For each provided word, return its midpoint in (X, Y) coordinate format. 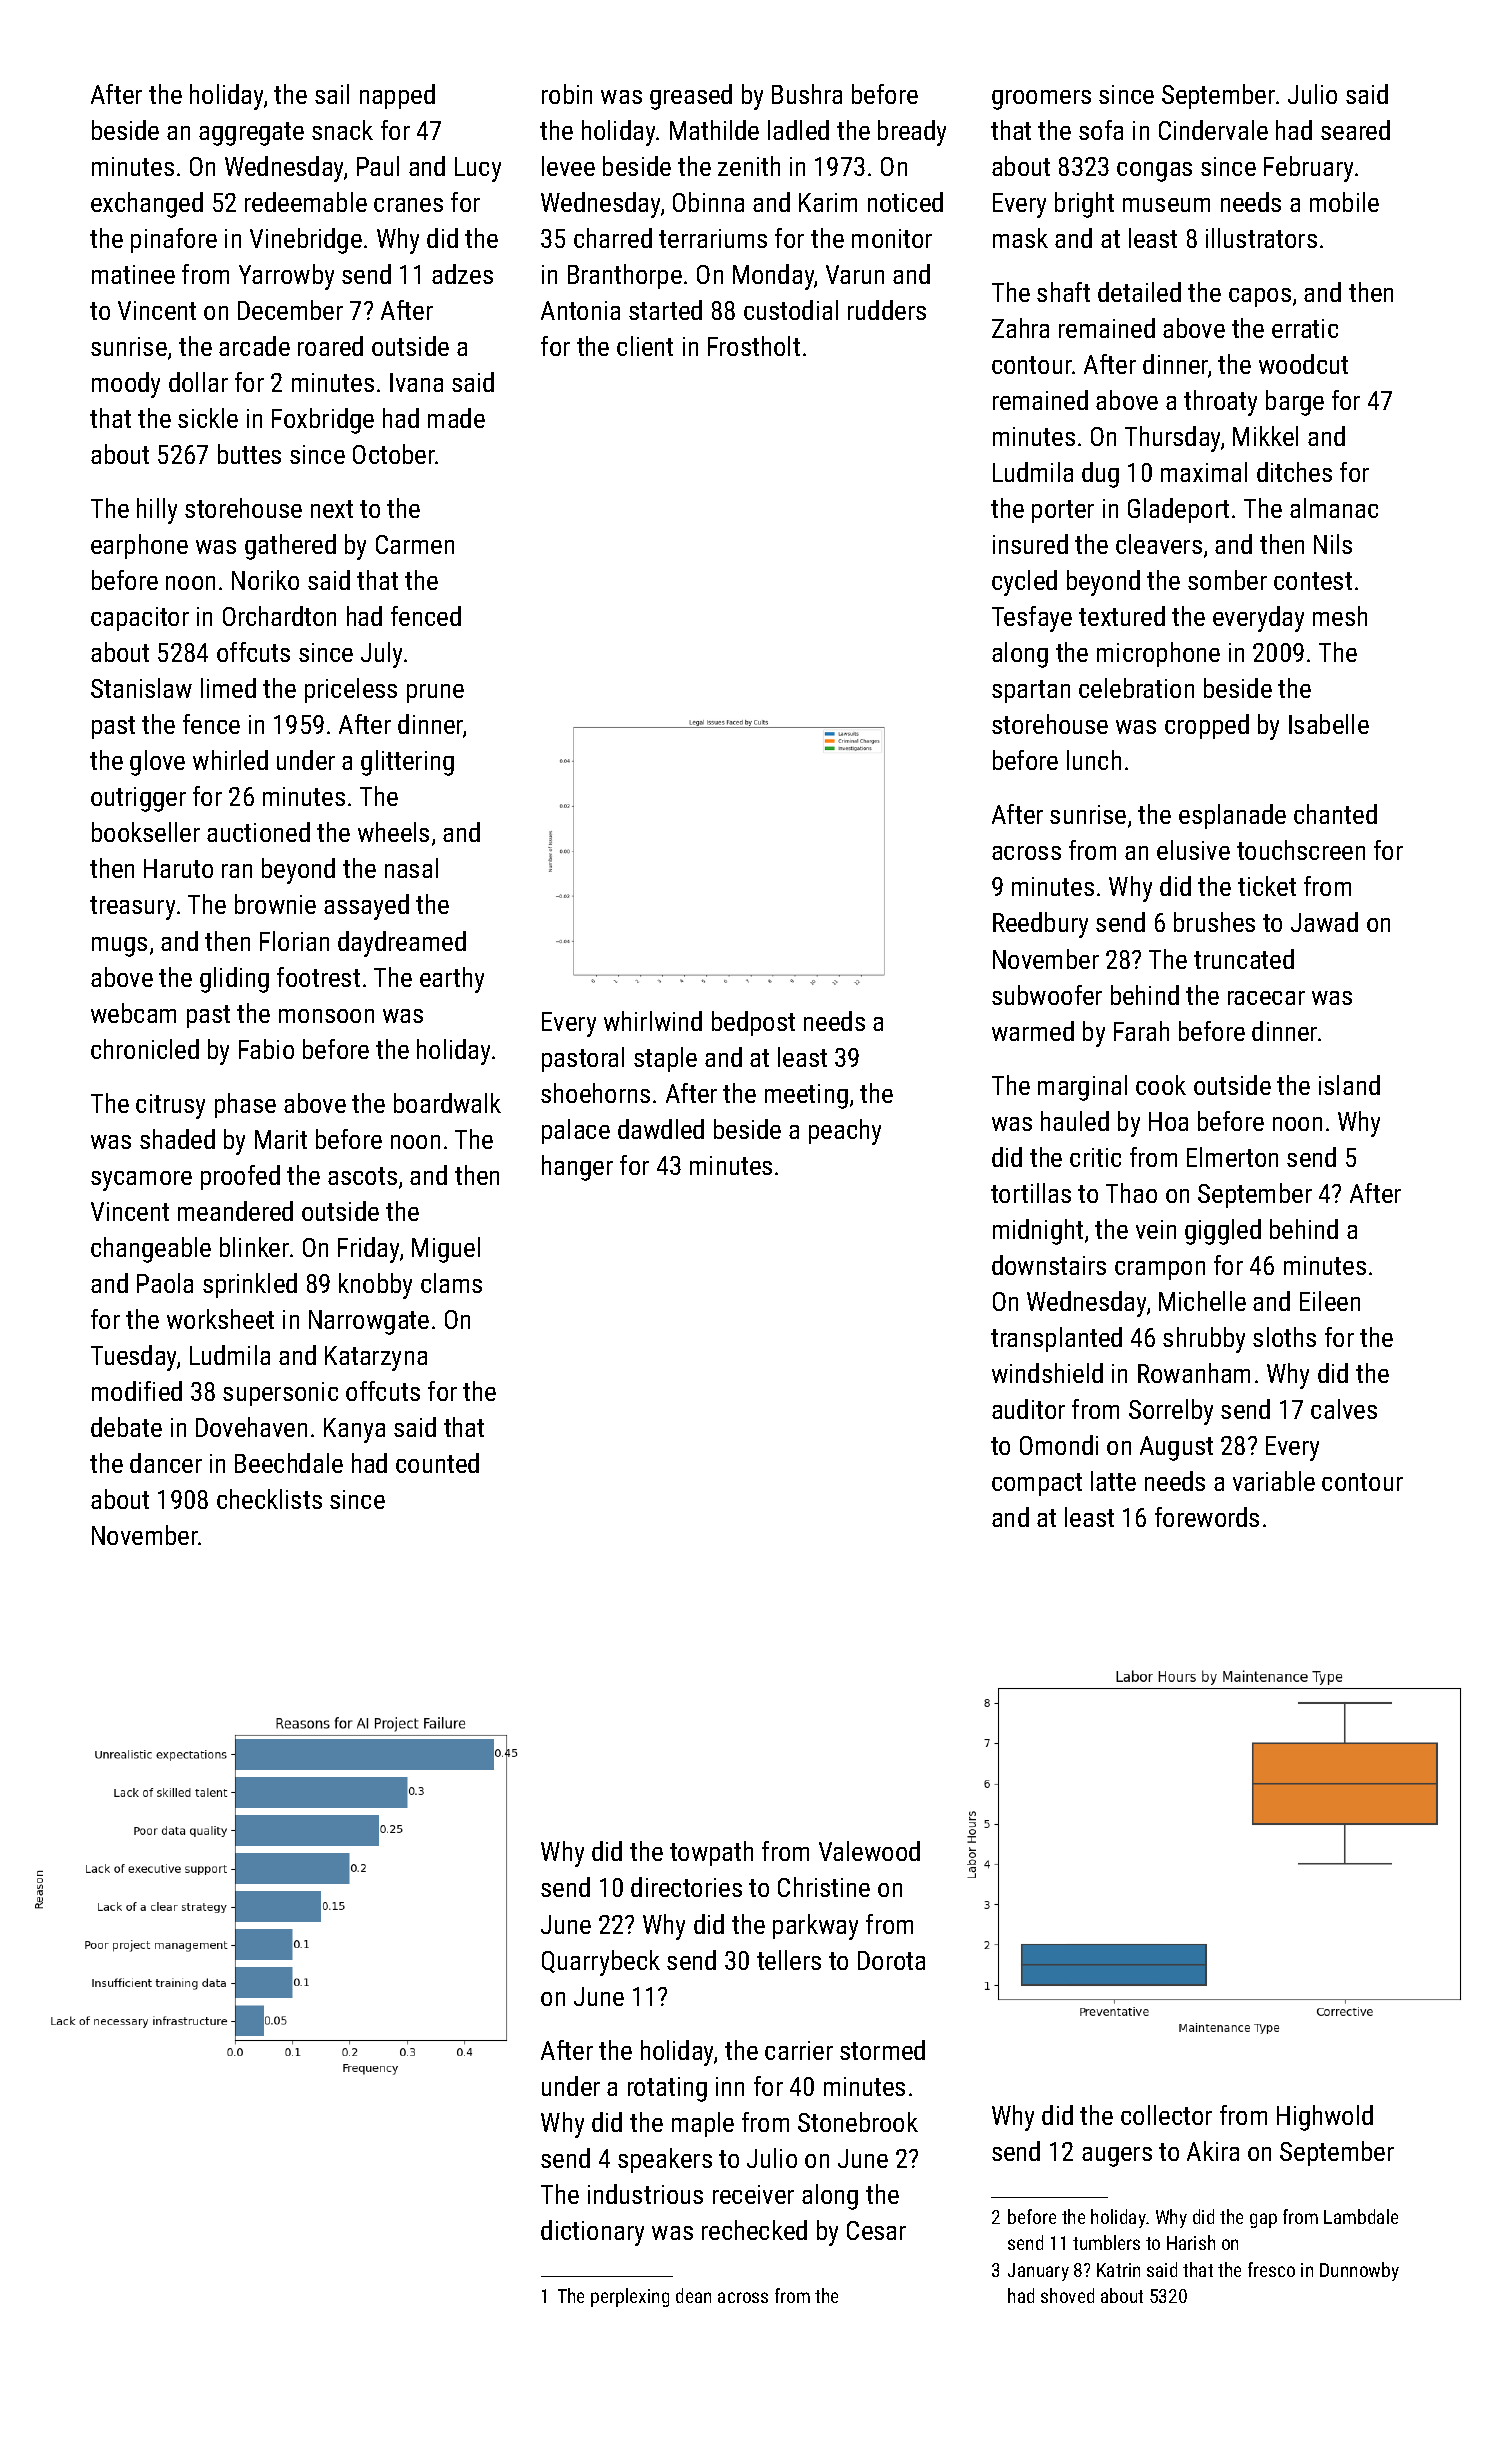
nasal (411, 868)
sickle (208, 418)
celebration (1136, 688)
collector (1166, 2115)
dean (693, 2295)
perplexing (630, 2297)
